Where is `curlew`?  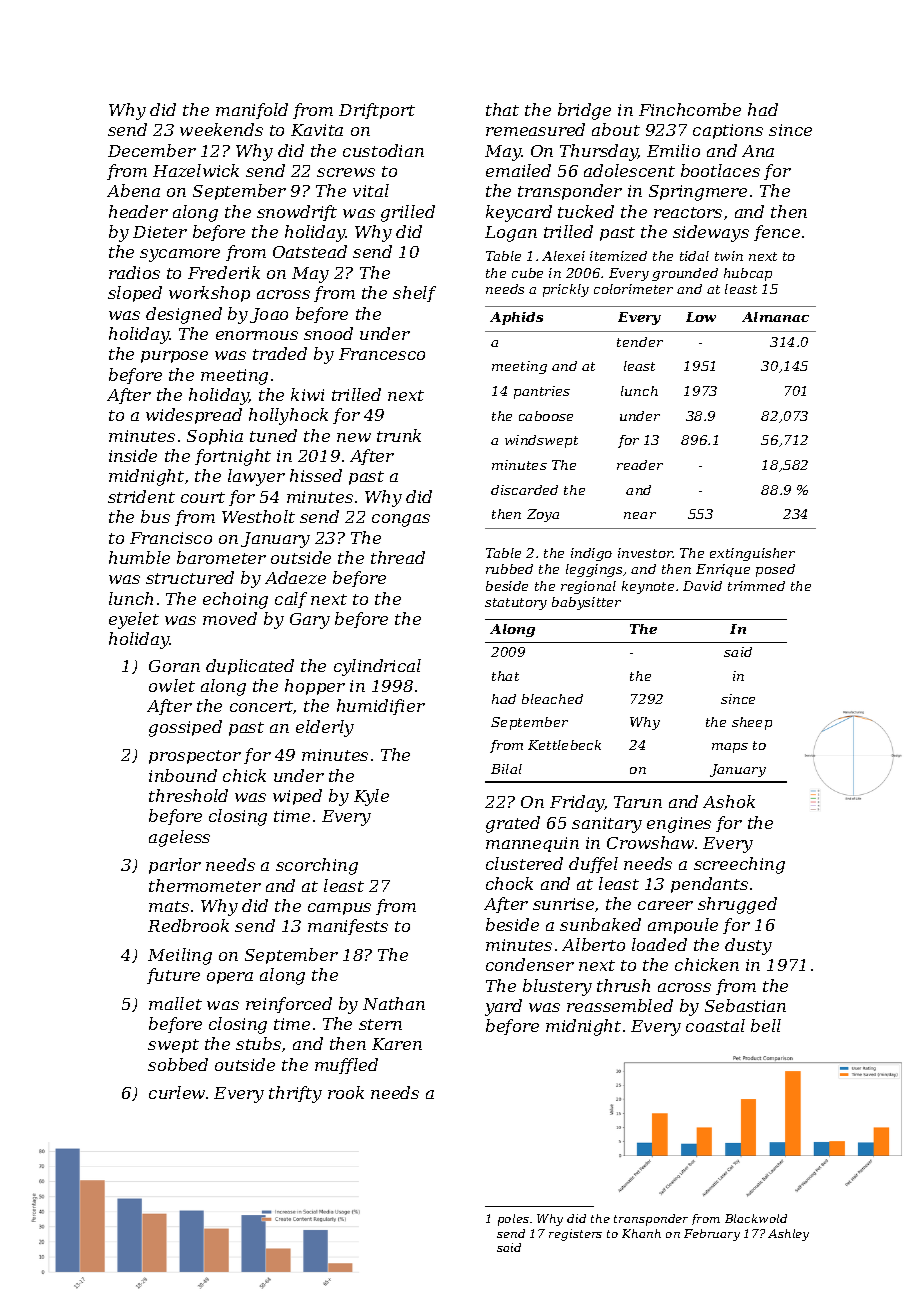 curlew is located at coordinates (177, 1092).
